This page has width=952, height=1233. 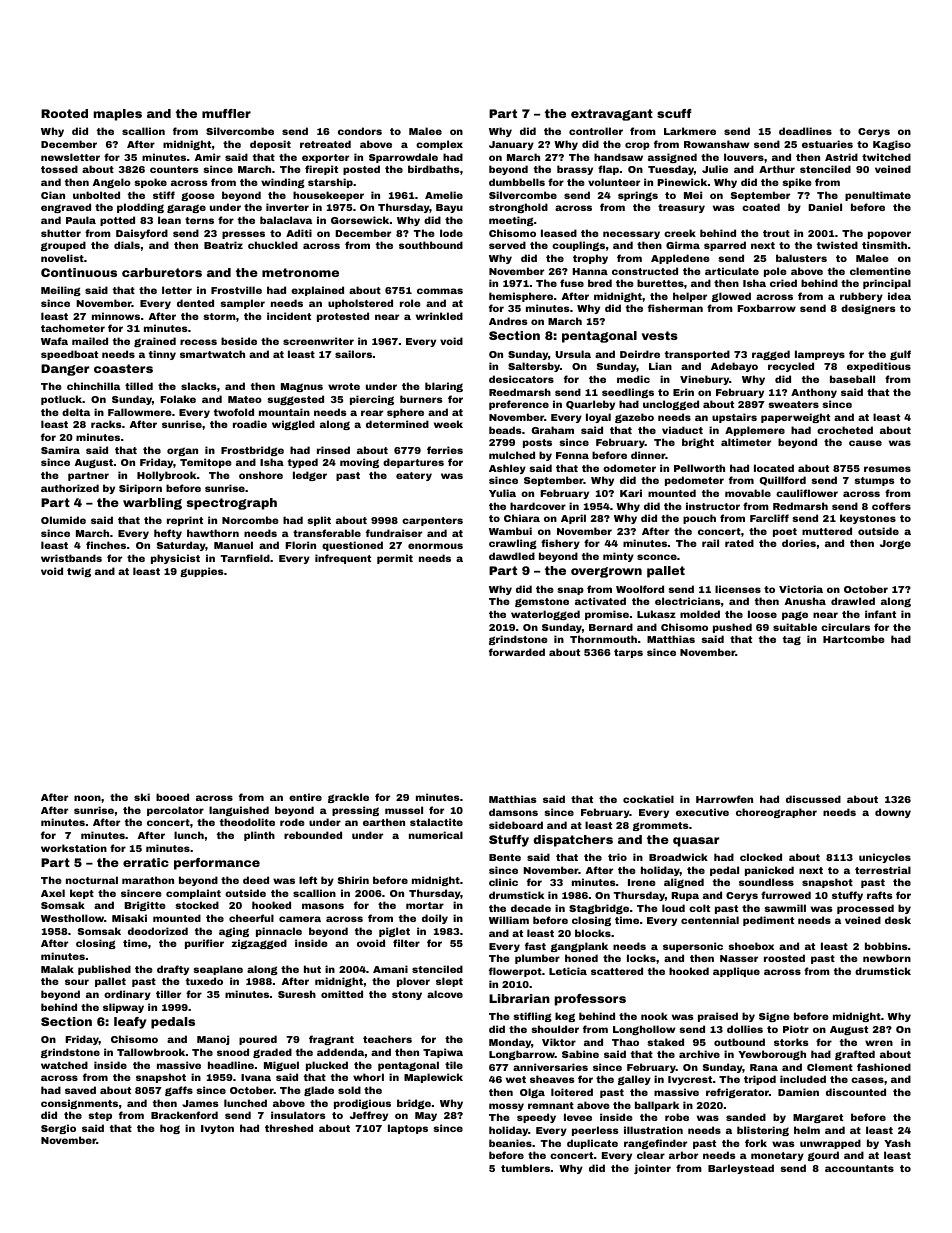 I want to click on Beatriz, so click(x=223, y=245).
